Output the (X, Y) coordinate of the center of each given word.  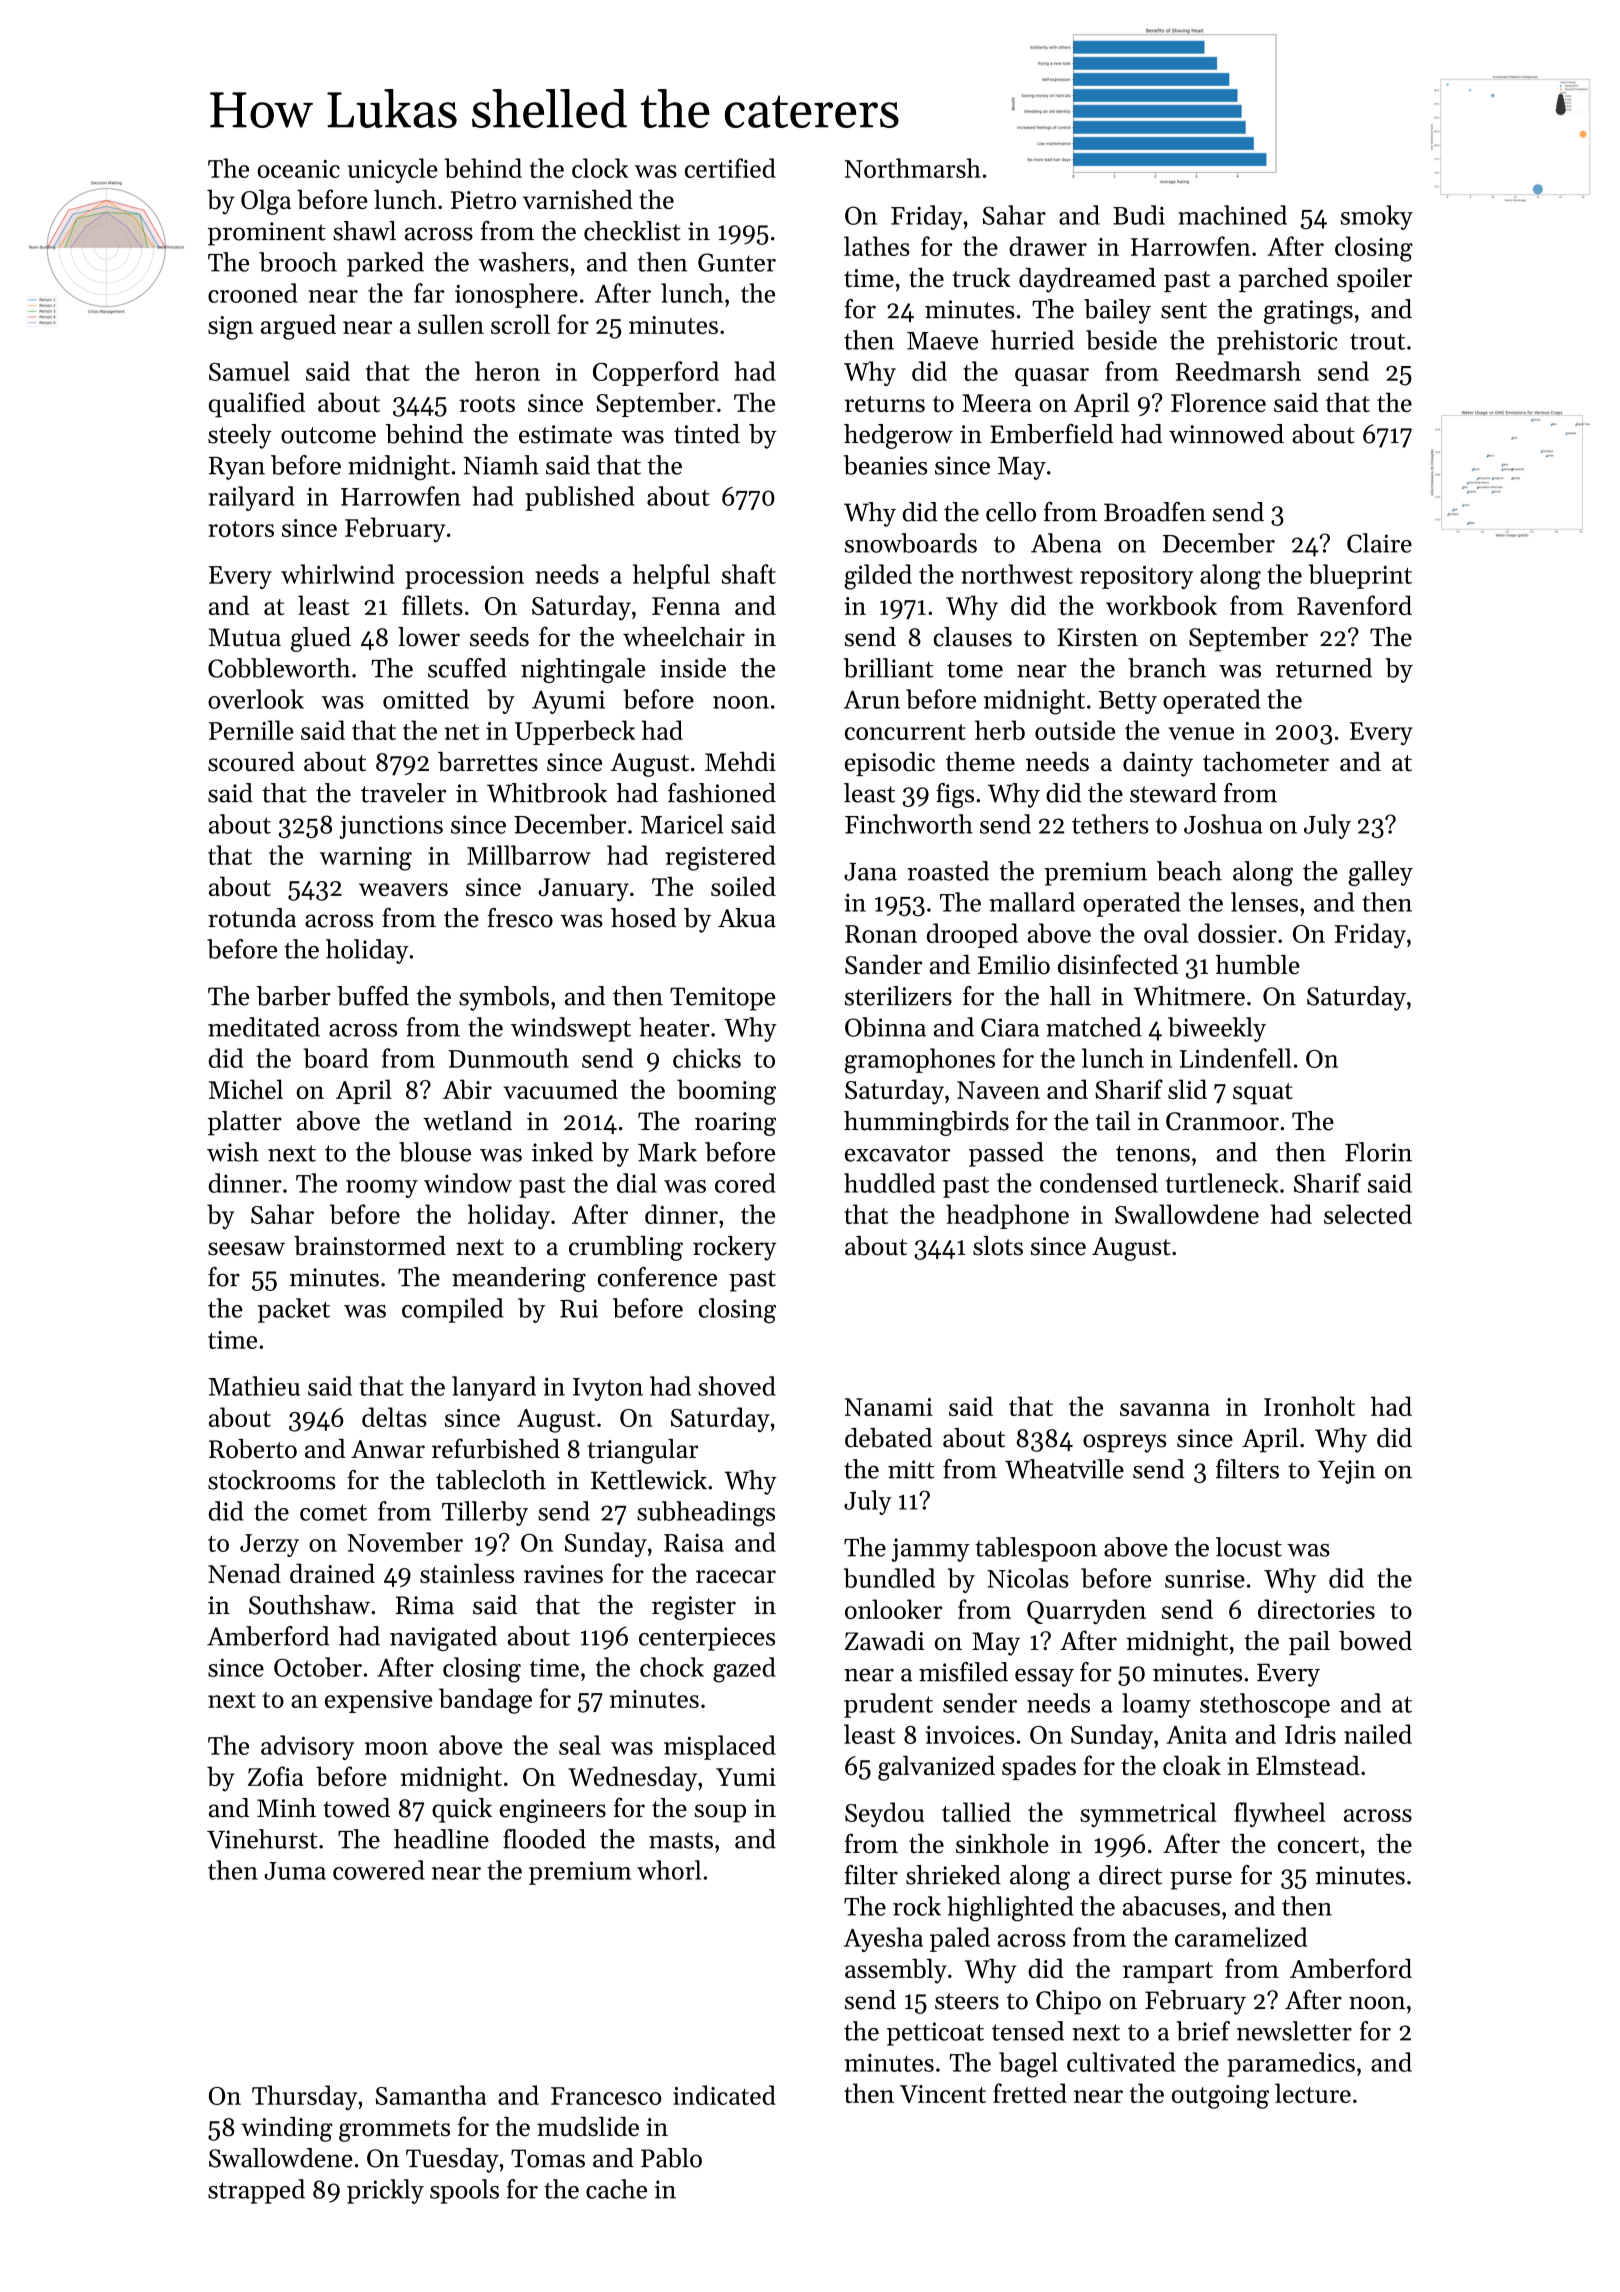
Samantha (431, 2095)
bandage (485, 1701)
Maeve (942, 341)
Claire (1379, 543)
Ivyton (608, 1389)
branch (1167, 668)
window (468, 1183)
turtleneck (1222, 1183)
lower (429, 637)
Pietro (483, 200)
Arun (872, 700)
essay (1044, 1677)
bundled (889, 1578)
